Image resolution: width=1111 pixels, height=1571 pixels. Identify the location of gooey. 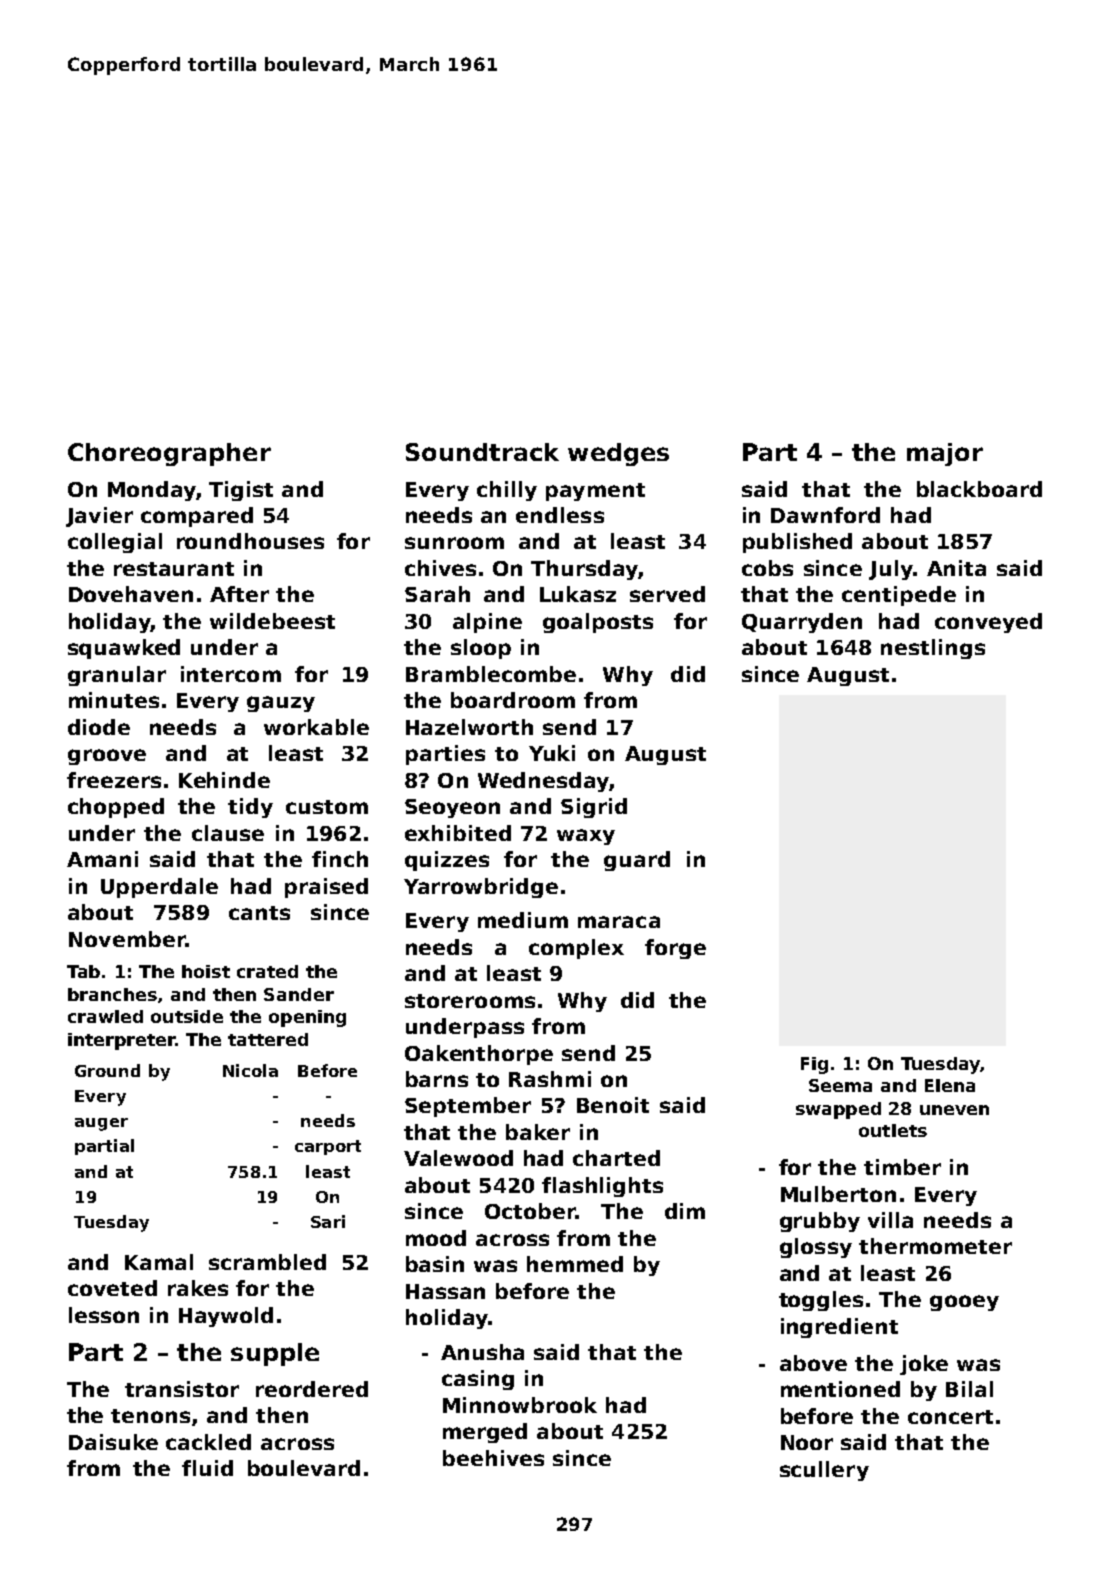
(964, 1303).
